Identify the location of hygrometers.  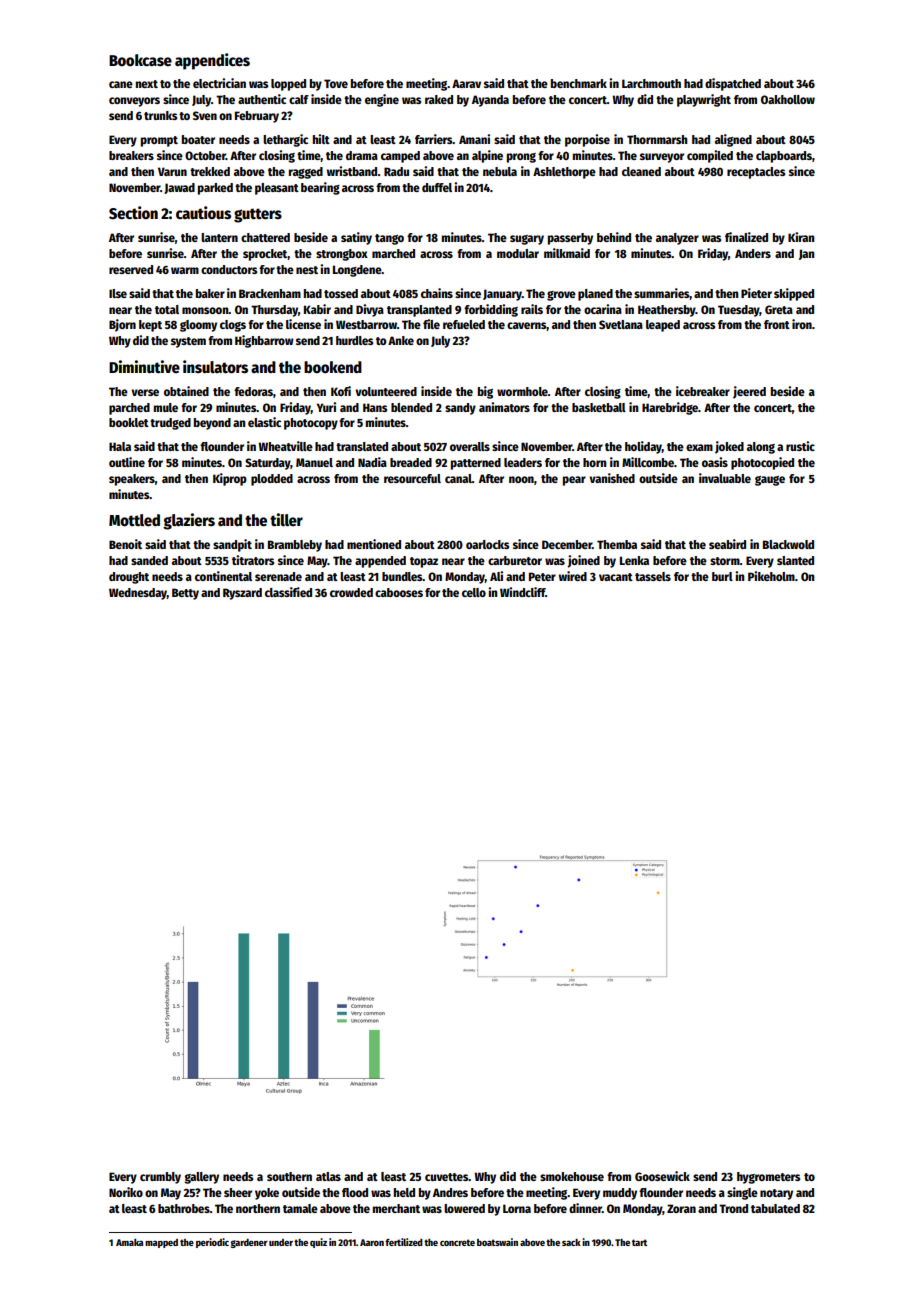
(768, 1178).
